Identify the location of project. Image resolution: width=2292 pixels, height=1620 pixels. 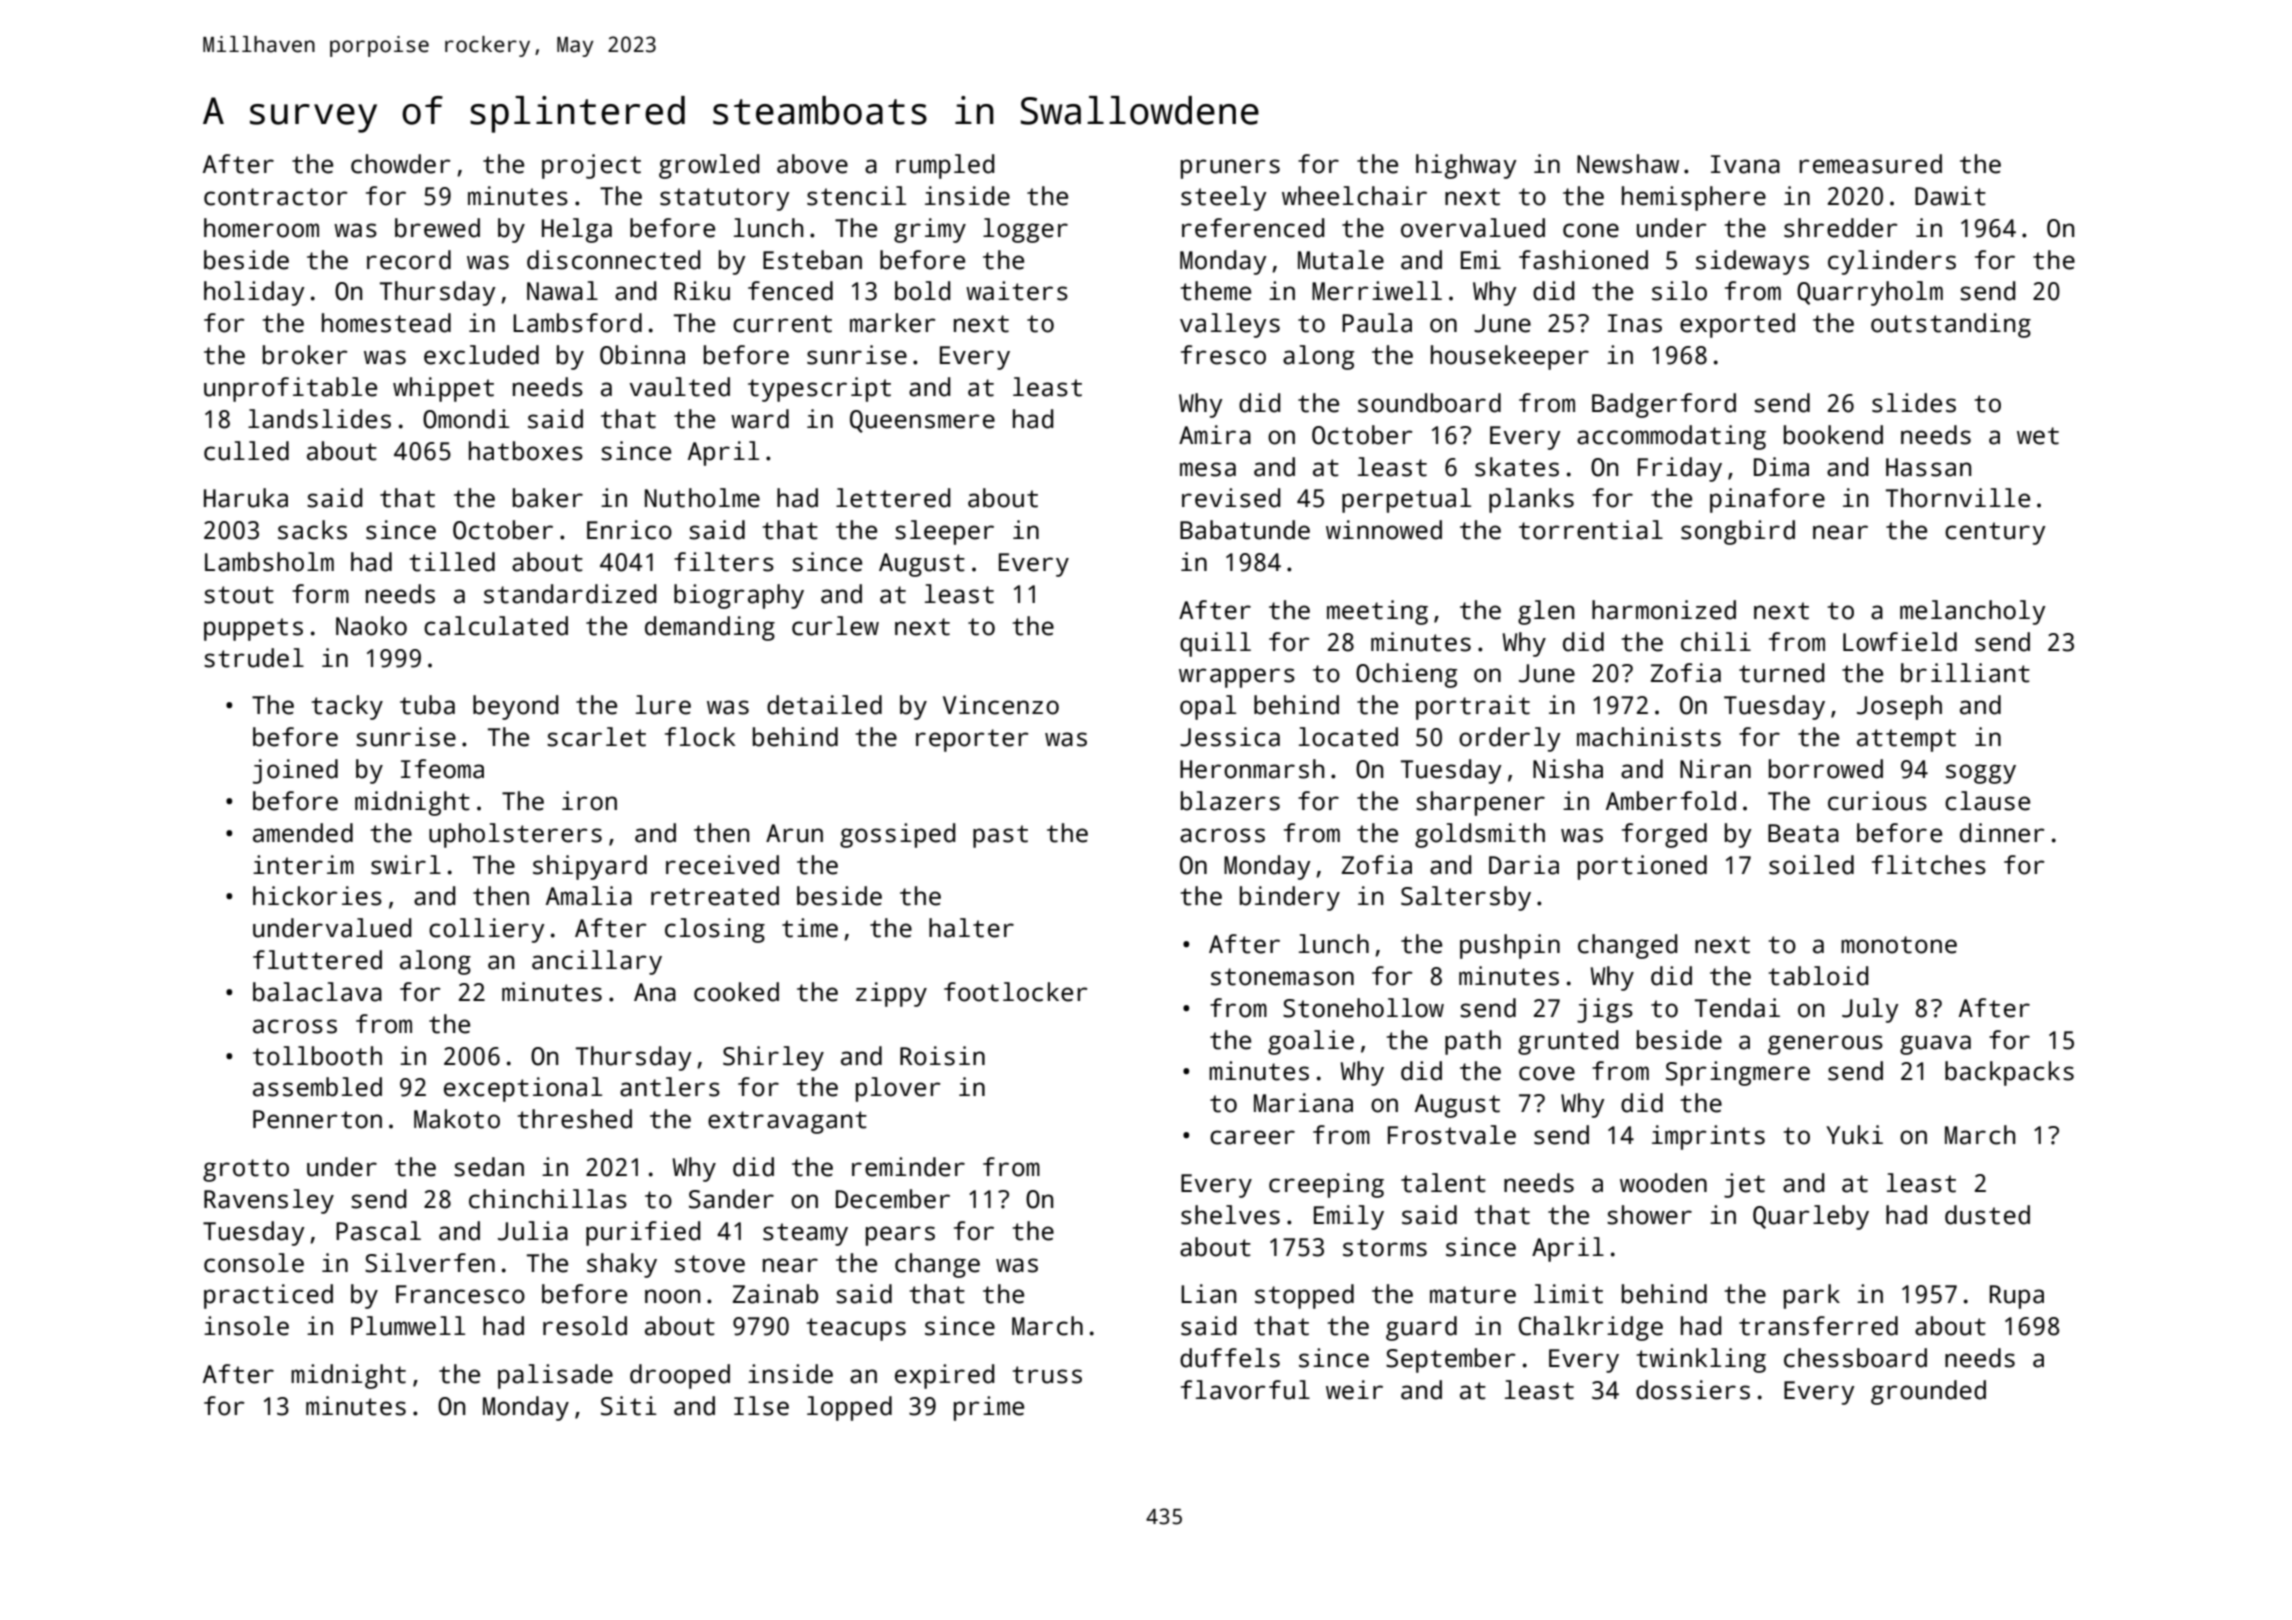
(591, 166).
